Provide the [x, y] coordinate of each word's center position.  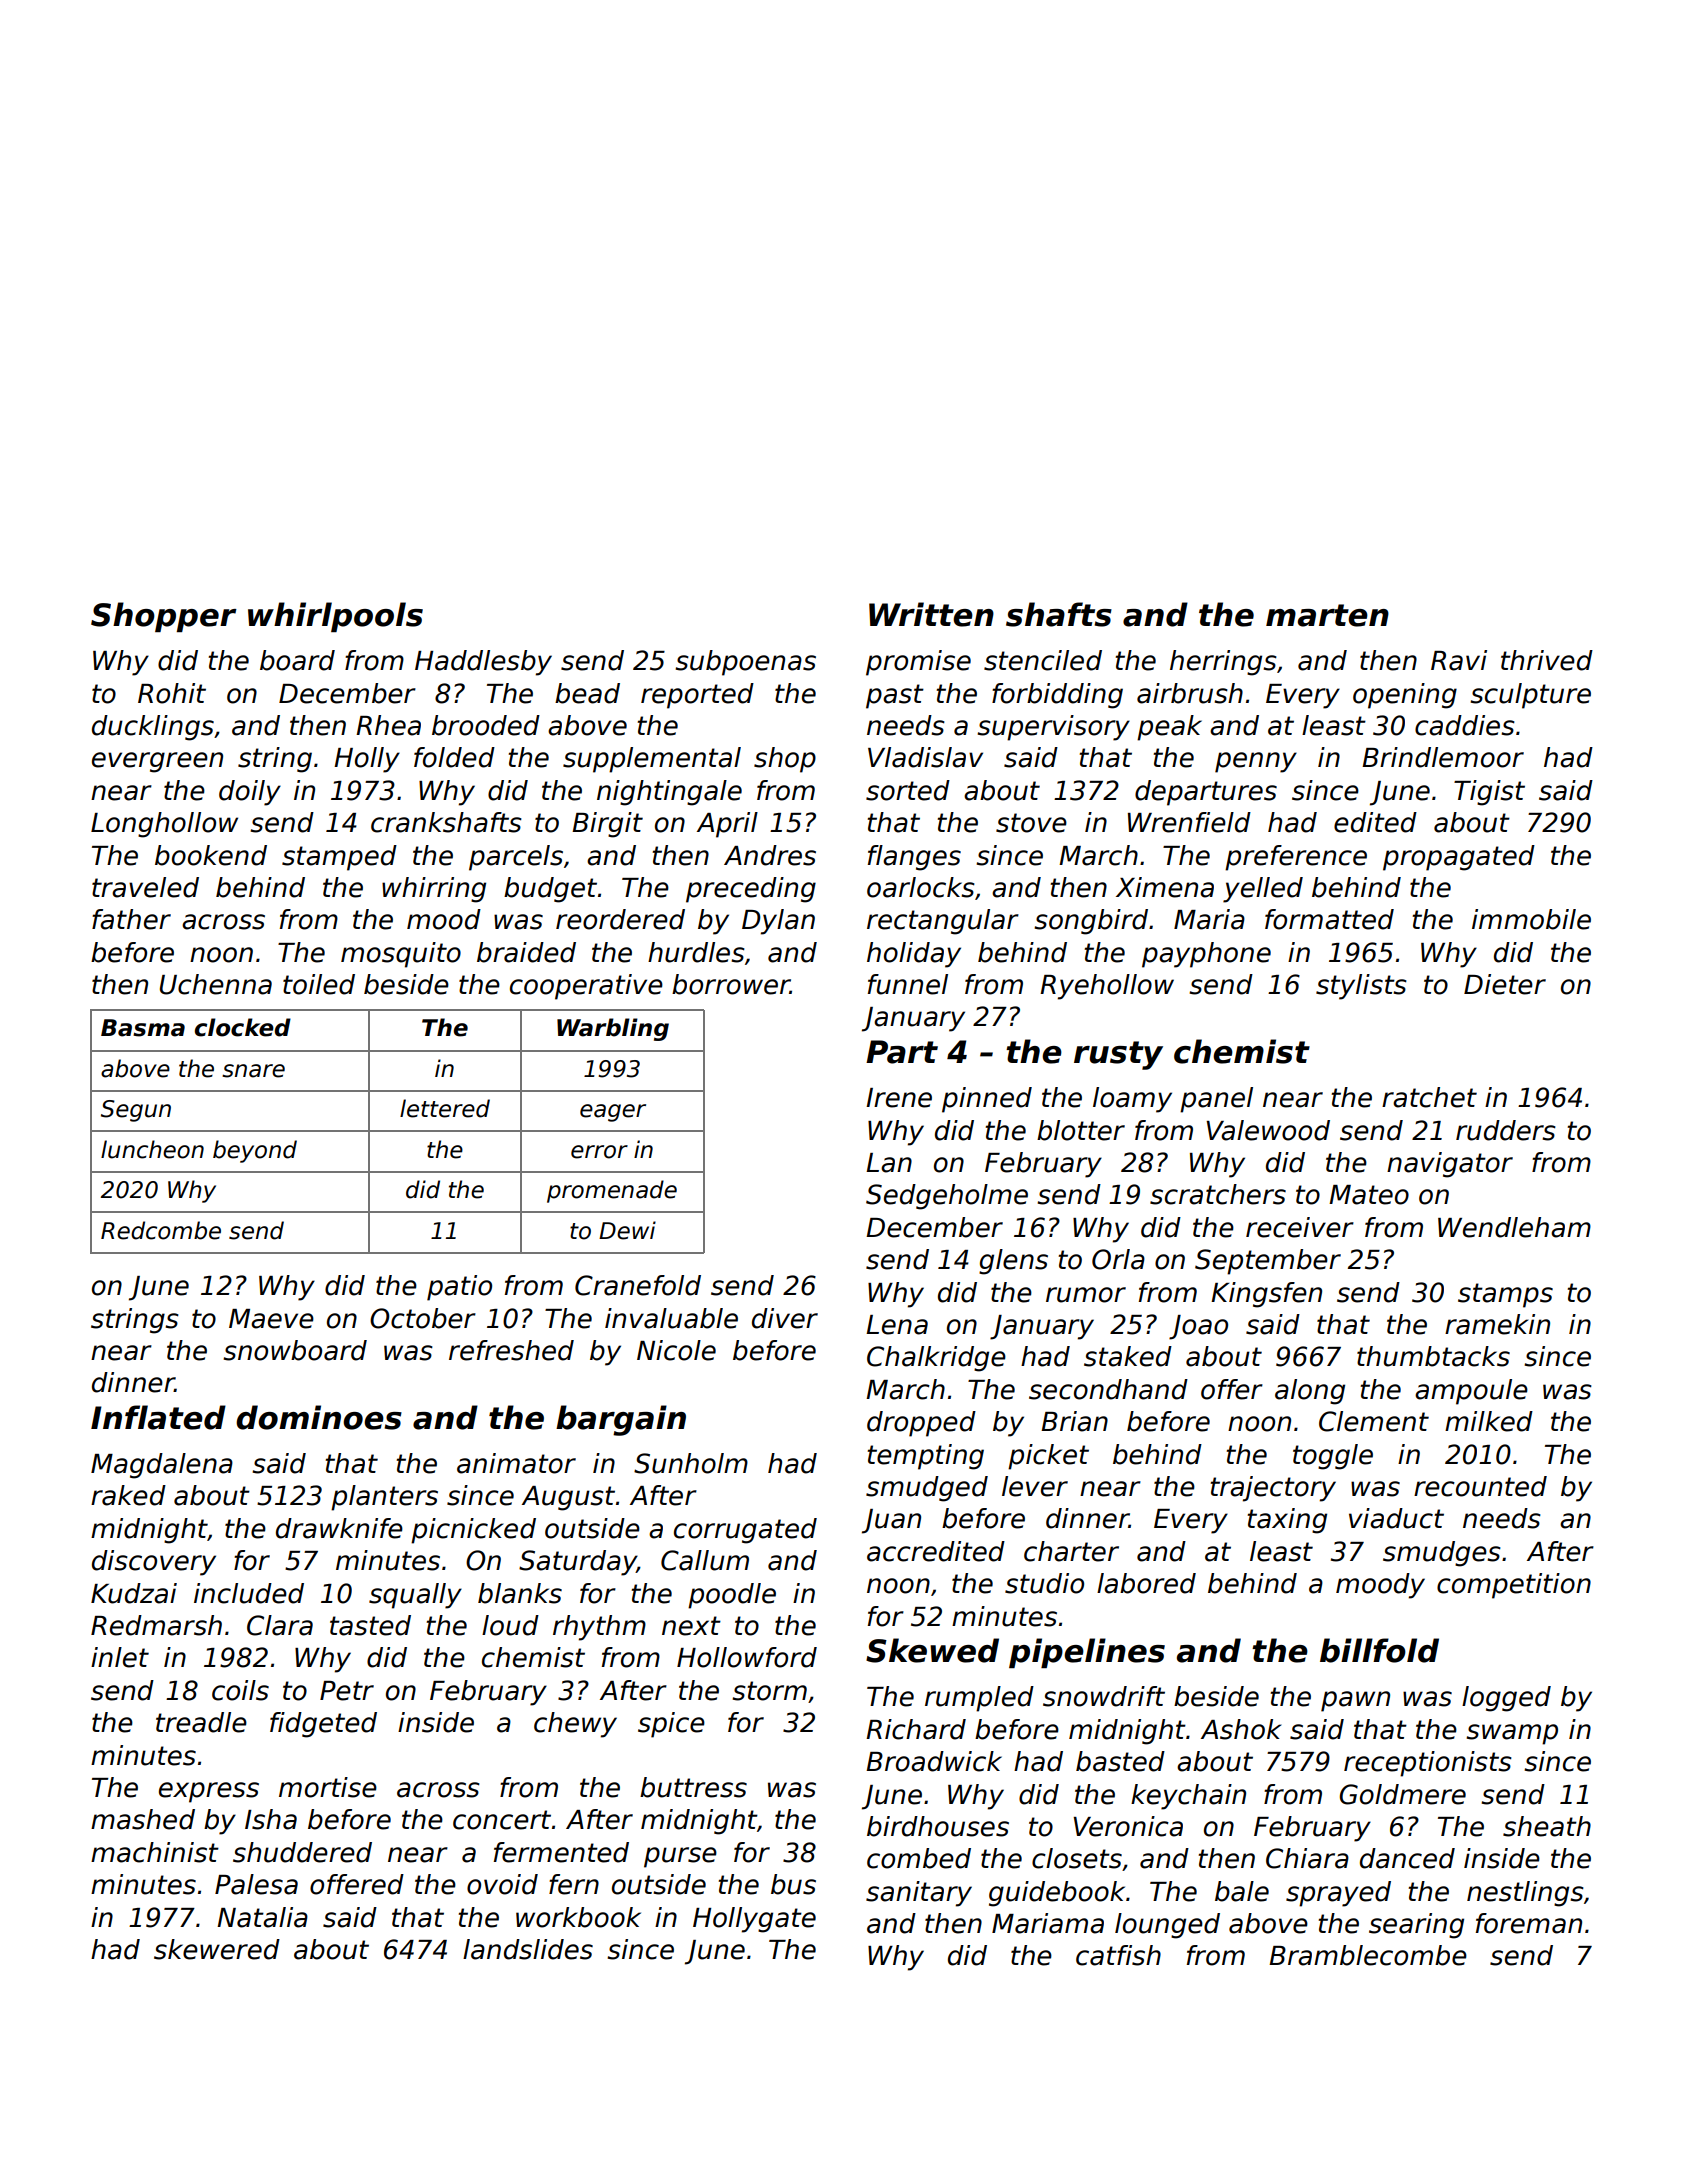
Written [931, 614]
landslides [528, 1949]
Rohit [172, 693]
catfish [1118, 1955]
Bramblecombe [1368, 1955]
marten [1327, 615]
